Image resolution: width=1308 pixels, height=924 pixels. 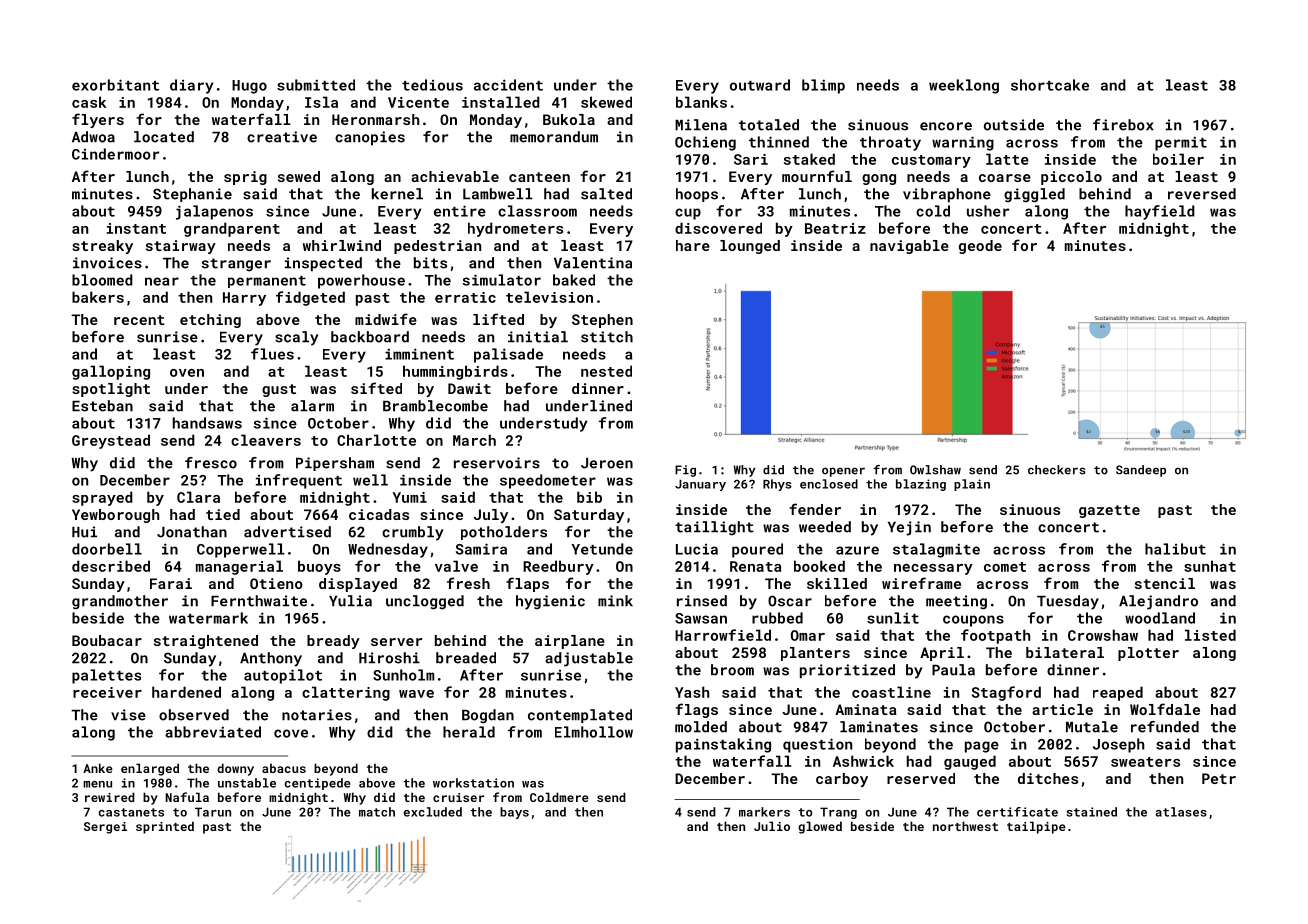 What do you see at coordinates (1050, 85) in the document?
I see `shortcake` at bounding box center [1050, 85].
